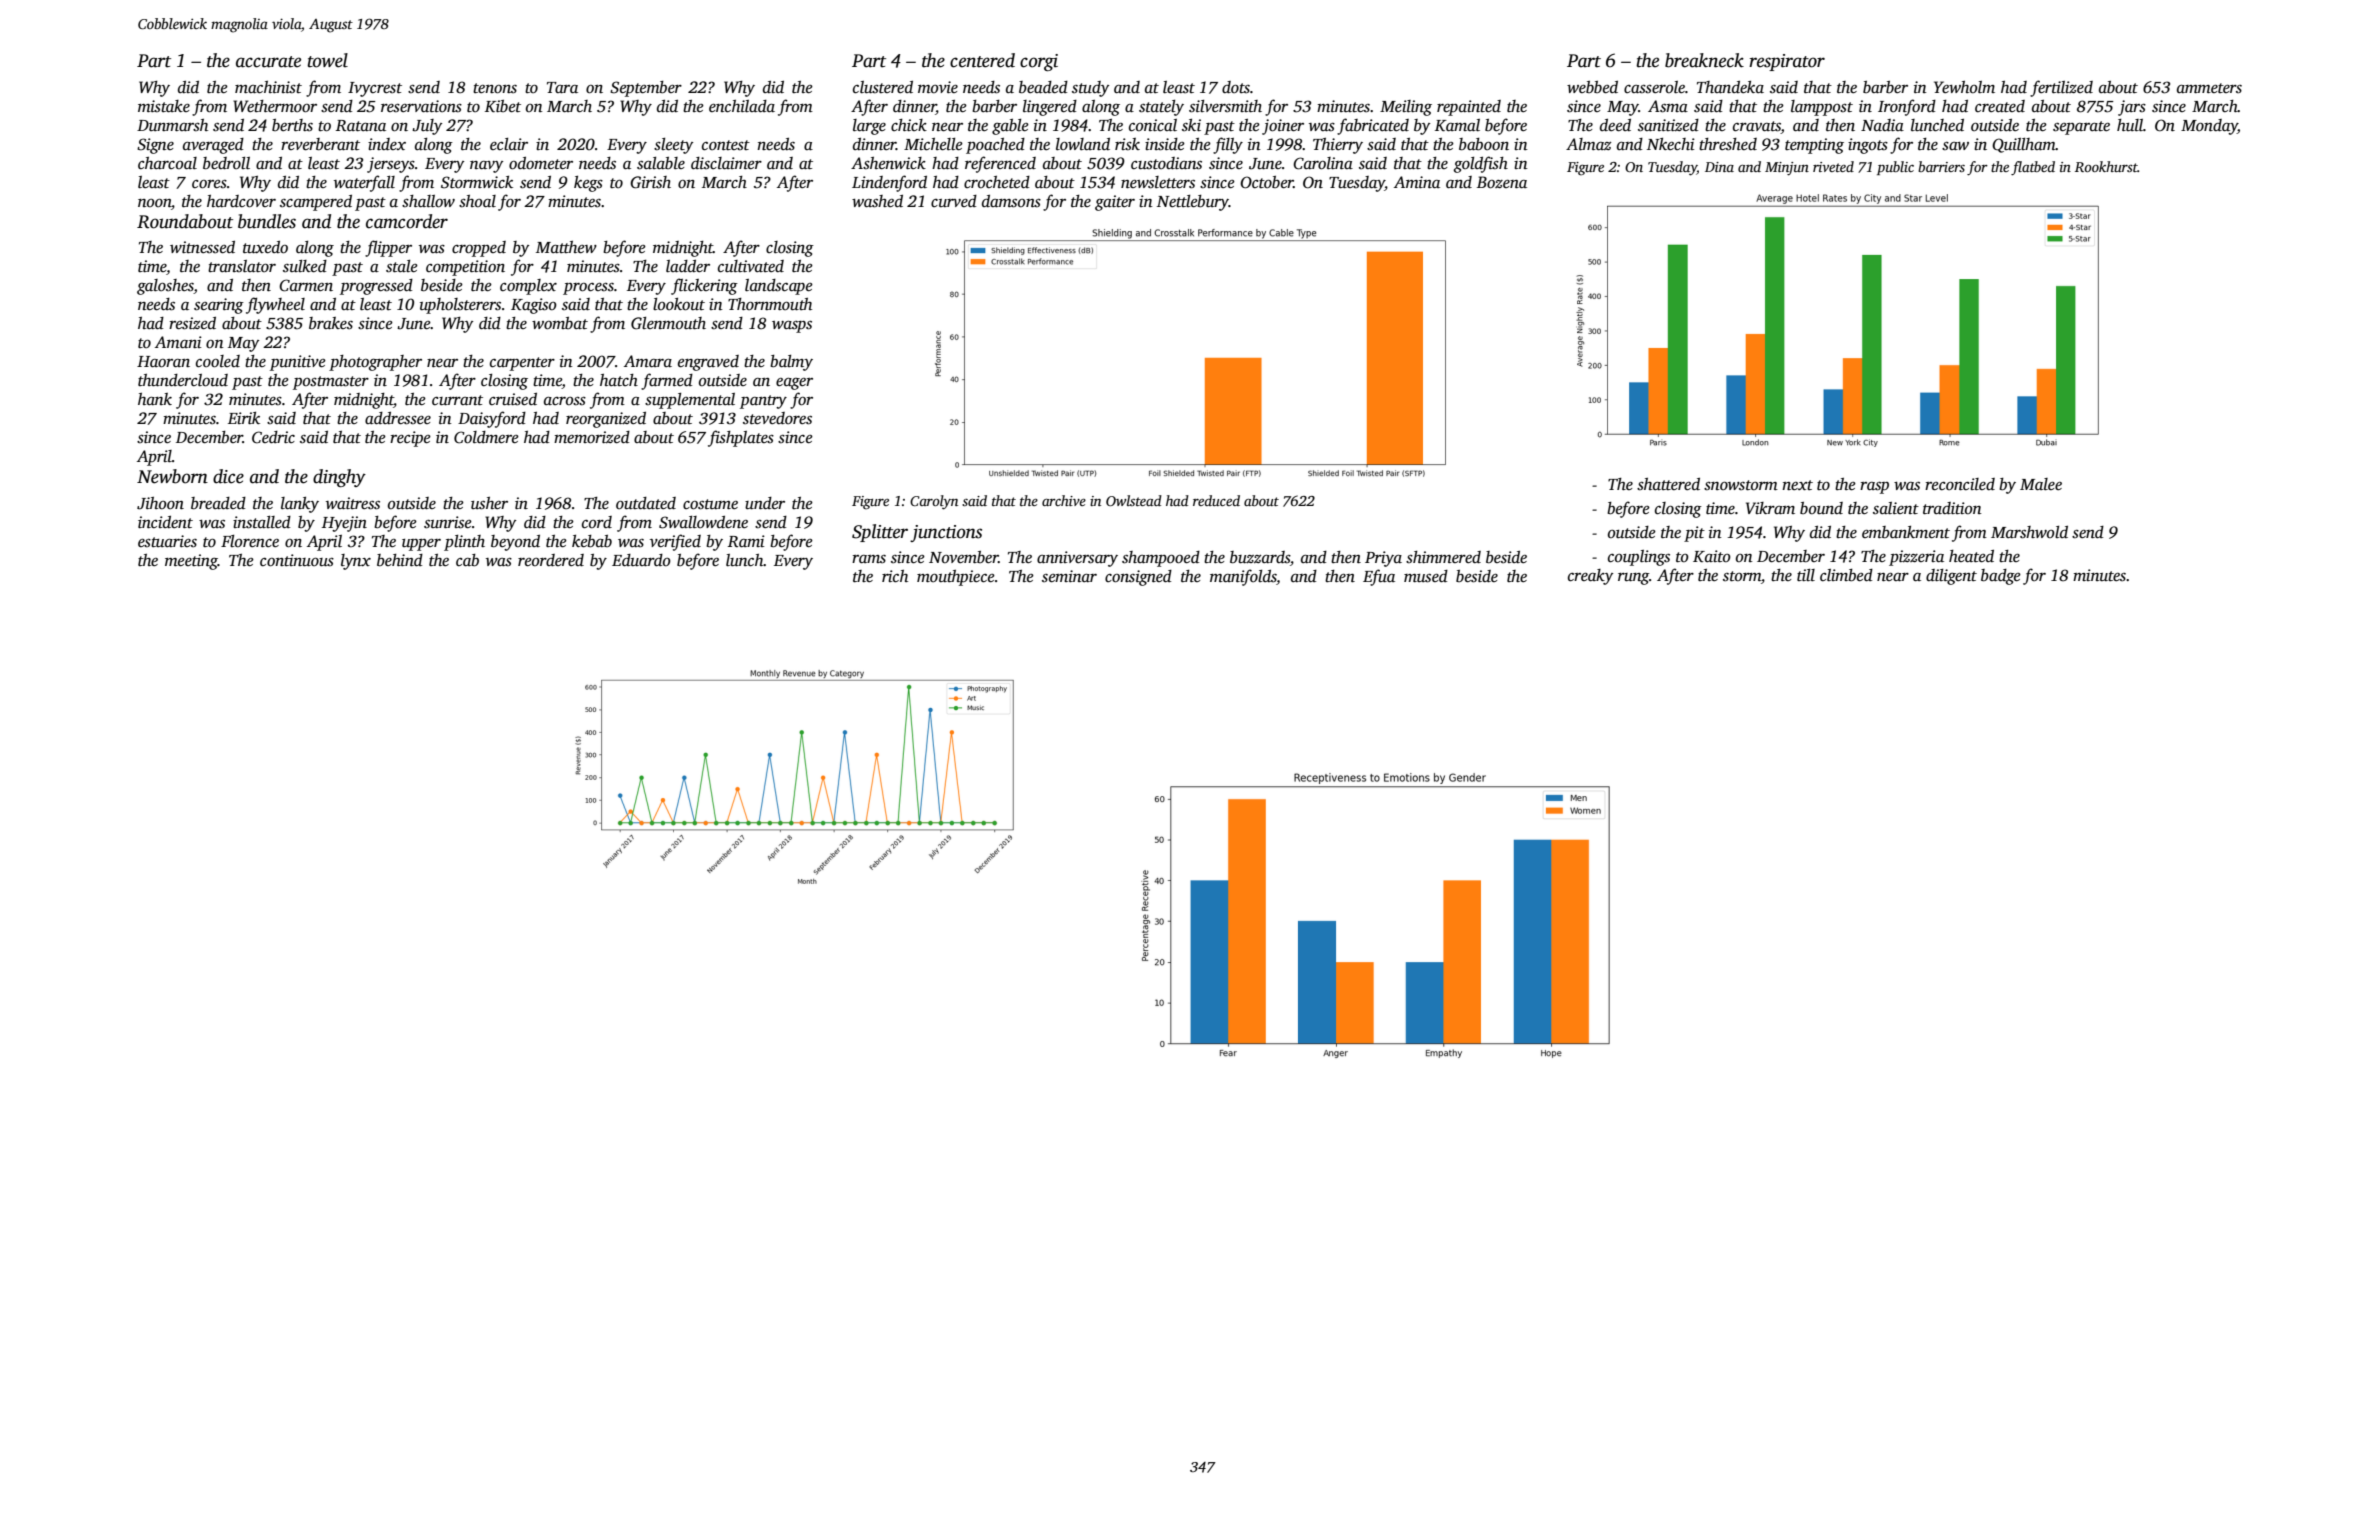 The height and width of the screenshot is (1540, 2380). I want to click on Malee, so click(2041, 484).
